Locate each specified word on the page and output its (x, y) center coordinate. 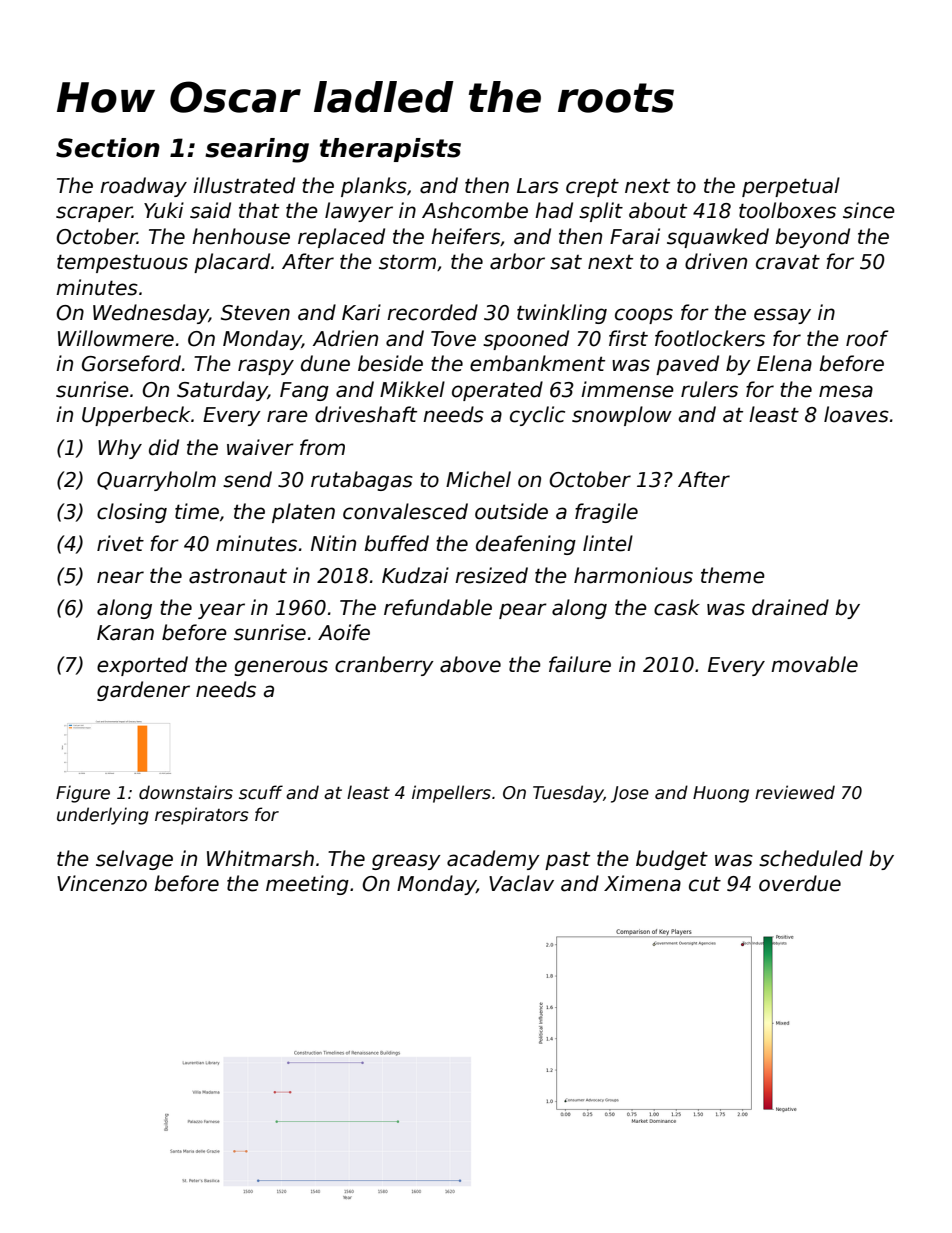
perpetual (791, 187)
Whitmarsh (260, 858)
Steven (255, 313)
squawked (718, 238)
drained (790, 607)
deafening (526, 545)
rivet (120, 543)
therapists (390, 150)
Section (108, 148)
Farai (635, 236)
